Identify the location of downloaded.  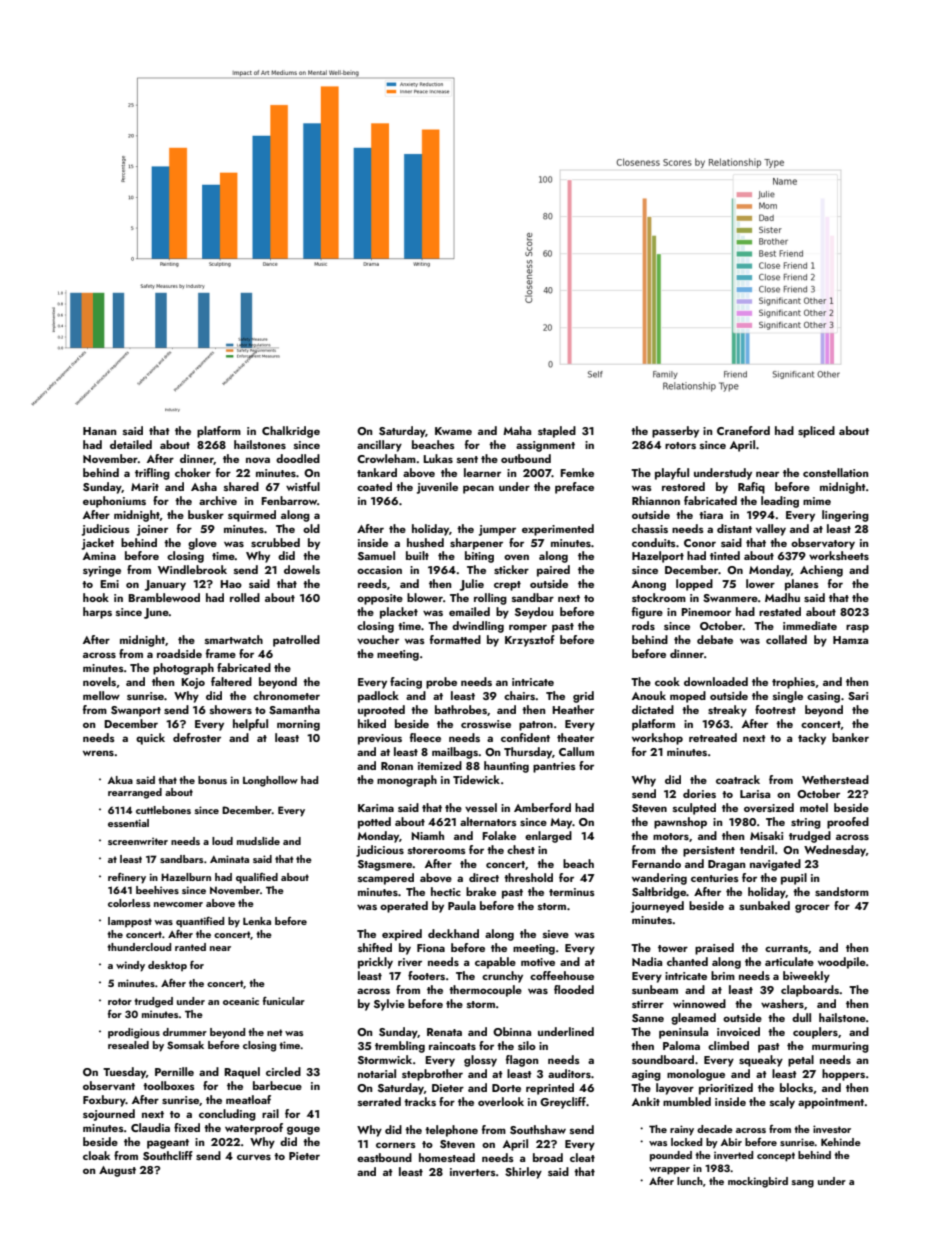
(716, 681).
